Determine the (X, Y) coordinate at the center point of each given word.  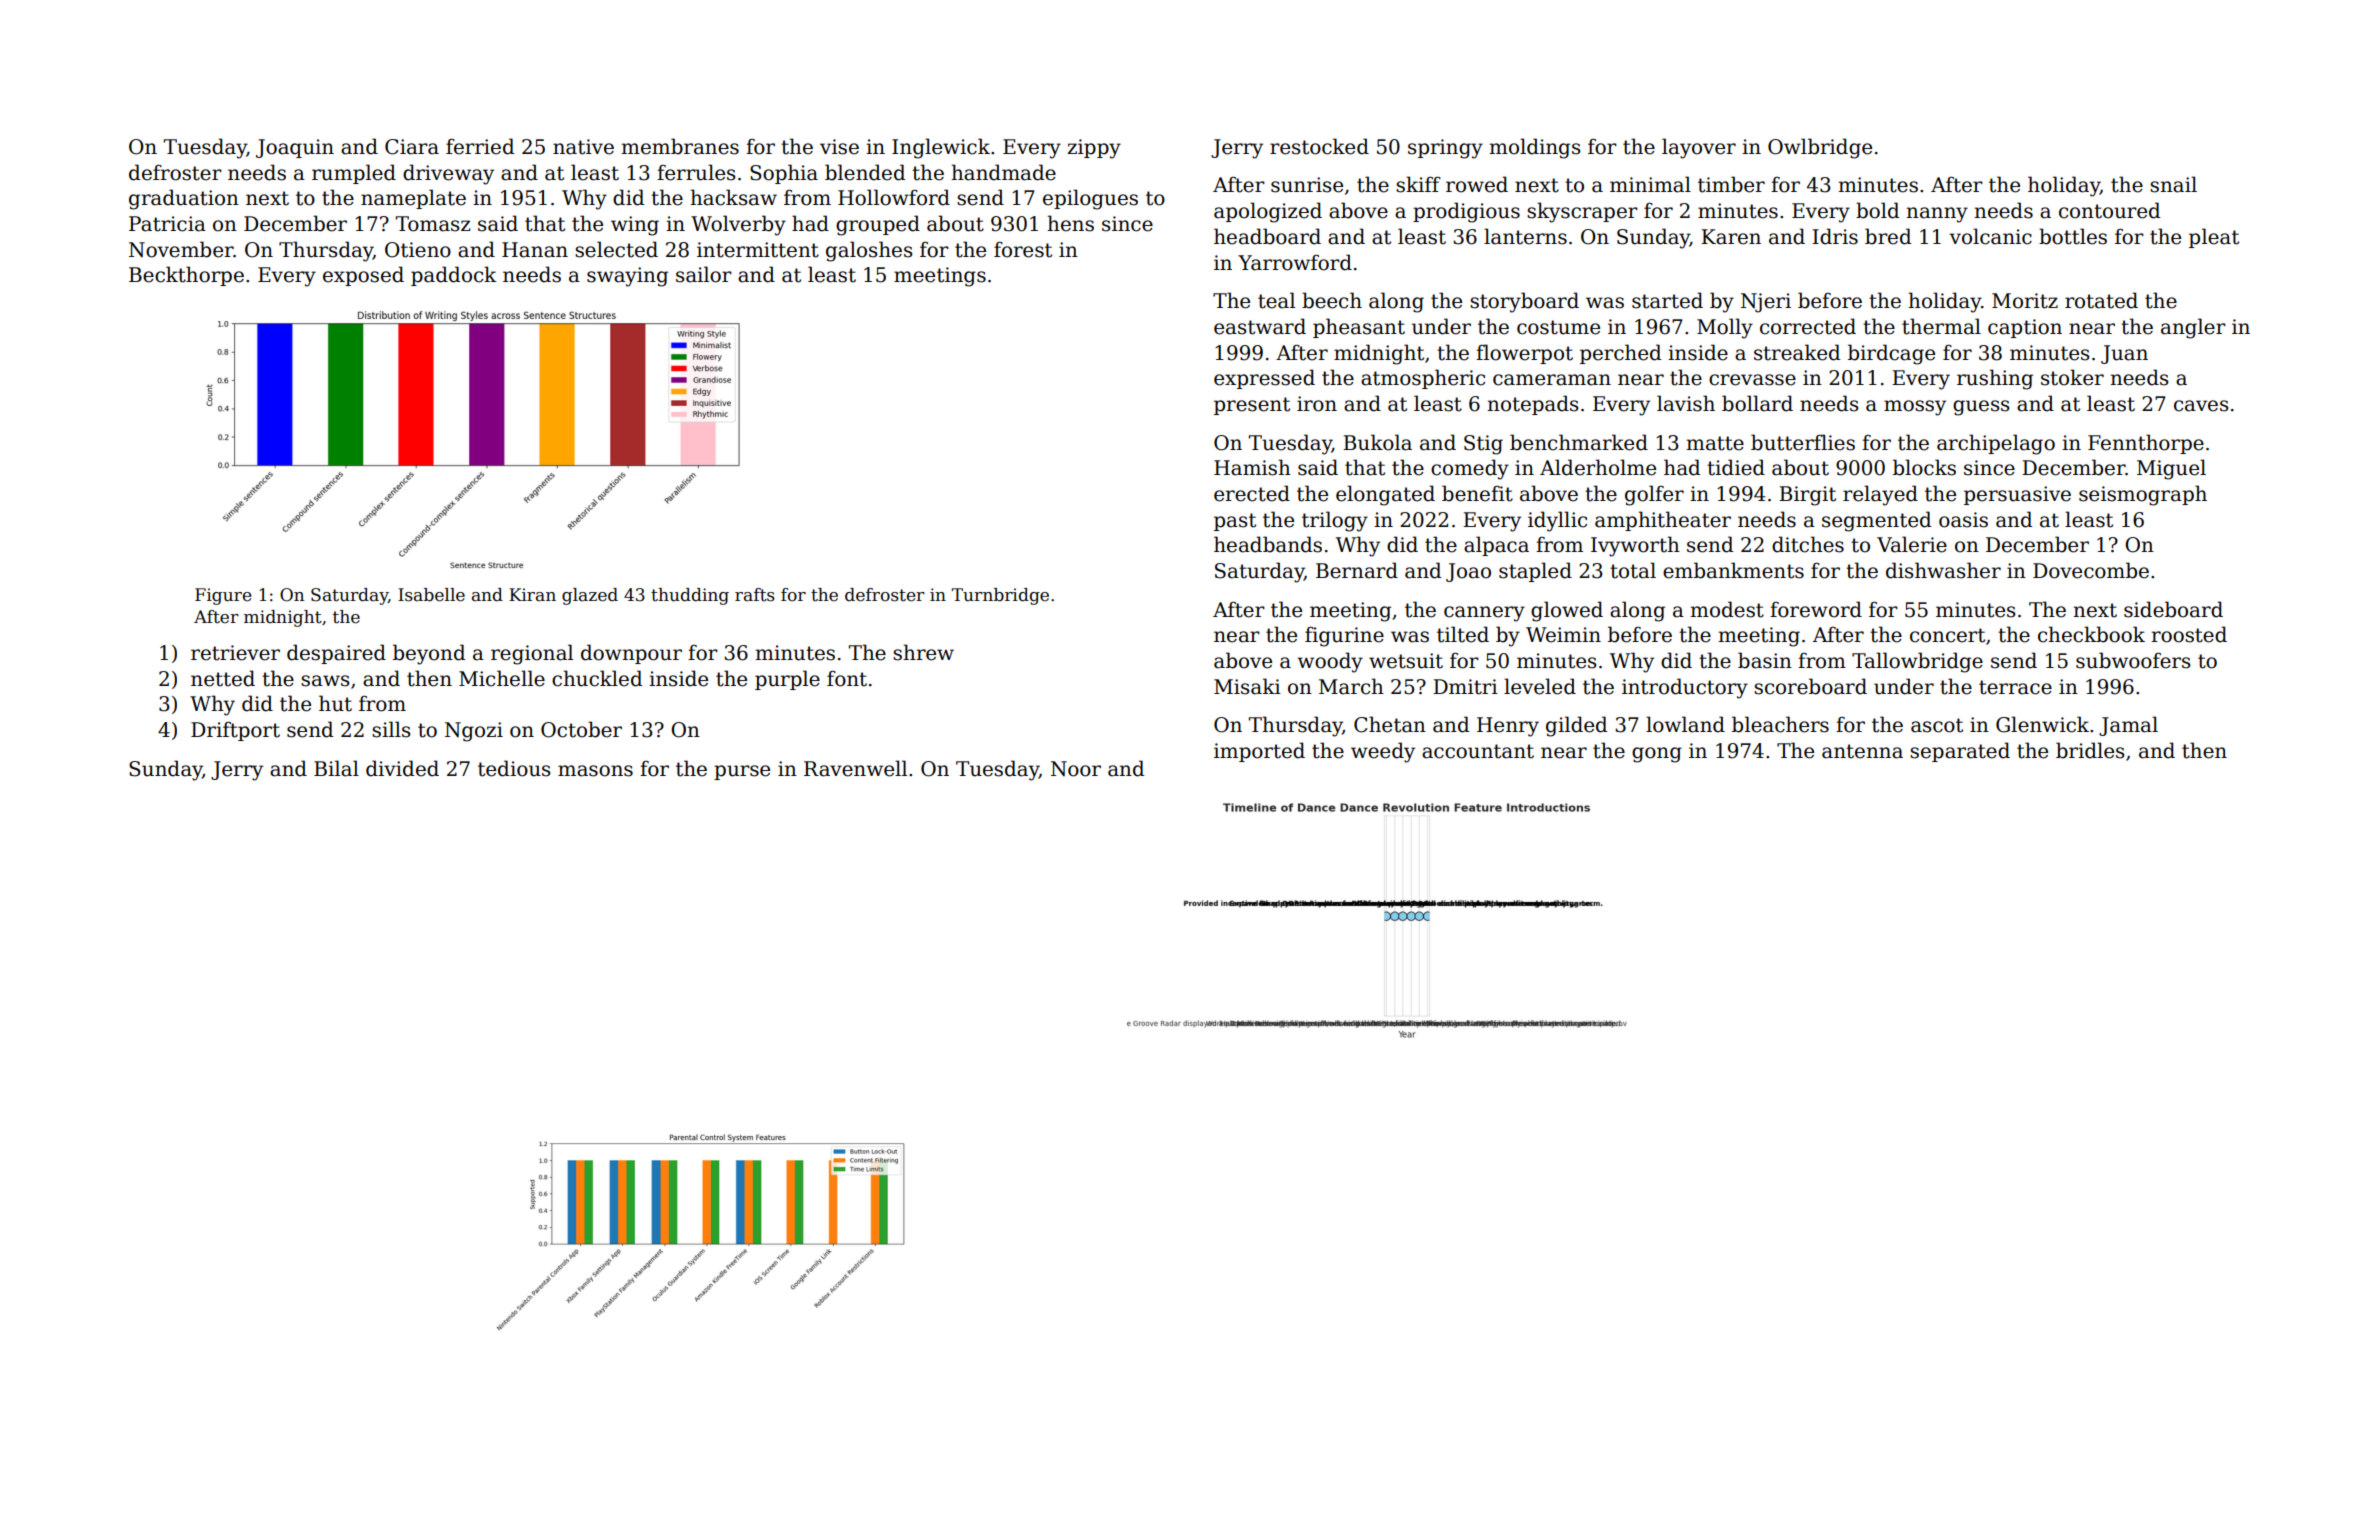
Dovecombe (2091, 570)
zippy (1094, 149)
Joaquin (295, 148)
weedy (1383, 752)
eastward (1260, 326)
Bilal (336, 768)
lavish (1686, 403)
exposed (363, 276)
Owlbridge (1820, 148)
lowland (1685, 724)
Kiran (532, 594)
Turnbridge (1000, 596)
